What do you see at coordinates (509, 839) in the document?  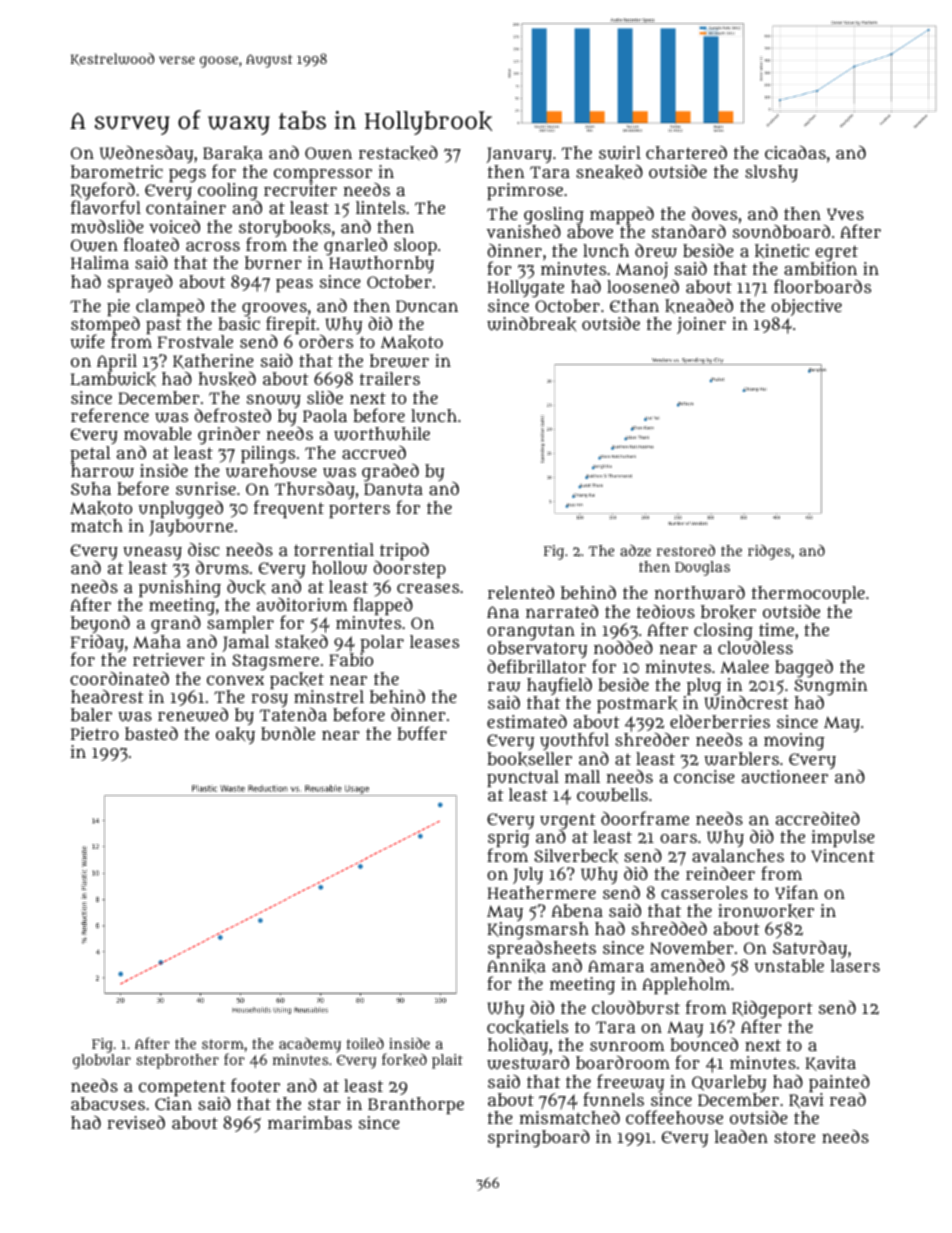 I see `sprig` at bounding box center [509, 839].
